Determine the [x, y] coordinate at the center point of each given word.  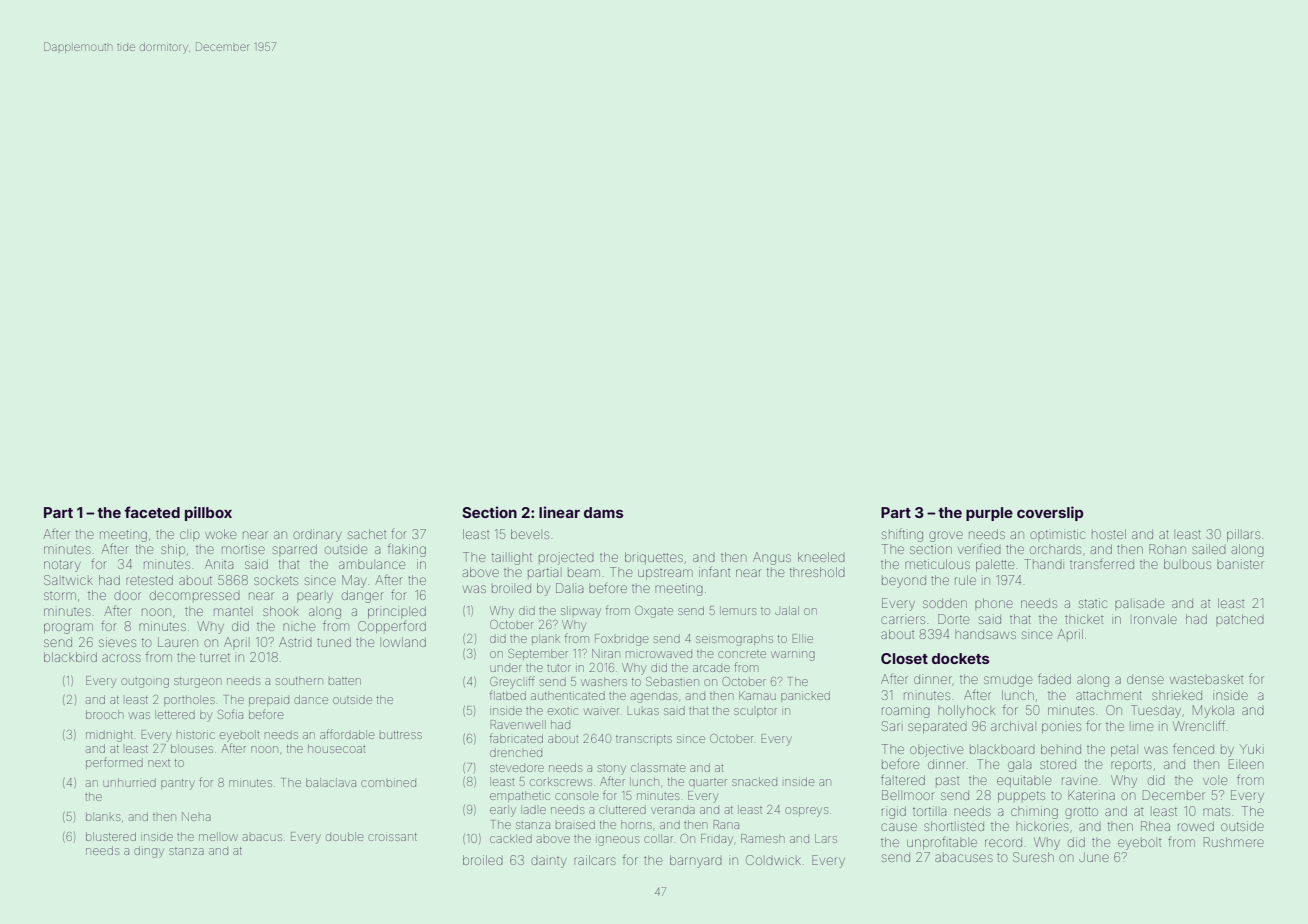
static [1093, 603]
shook [281, 611]
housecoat [336, 748]
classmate [658, 767]
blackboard [1002, 750]
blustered [111, 836]
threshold [817, 572]
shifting [902, 535]
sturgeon [197, 682]
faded [1054, 678]
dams [603, 512]
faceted [152, 512]
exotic [563, 711]
